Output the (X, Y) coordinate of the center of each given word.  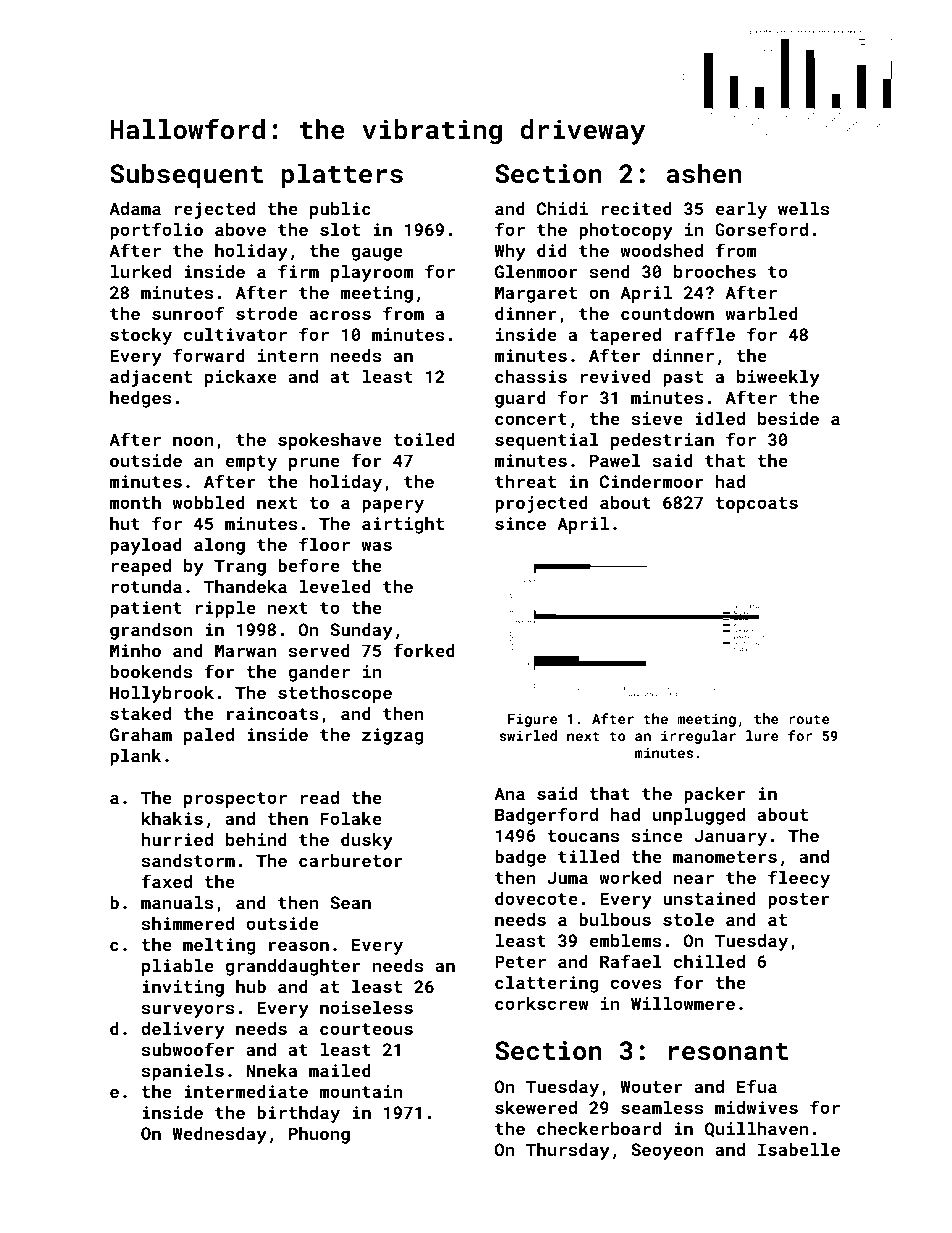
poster (798, 901)
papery (393, 506)
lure (762, 735)
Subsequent (186, 176)
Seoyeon (667, 1151)
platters (342, 176)
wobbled (208, 502)
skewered (536, 1107)
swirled (528, 735)
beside (788, 418)
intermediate (246, 1091)
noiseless (366, 1007)
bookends (151, 671)
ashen (703, 173)
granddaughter (292, 967)
